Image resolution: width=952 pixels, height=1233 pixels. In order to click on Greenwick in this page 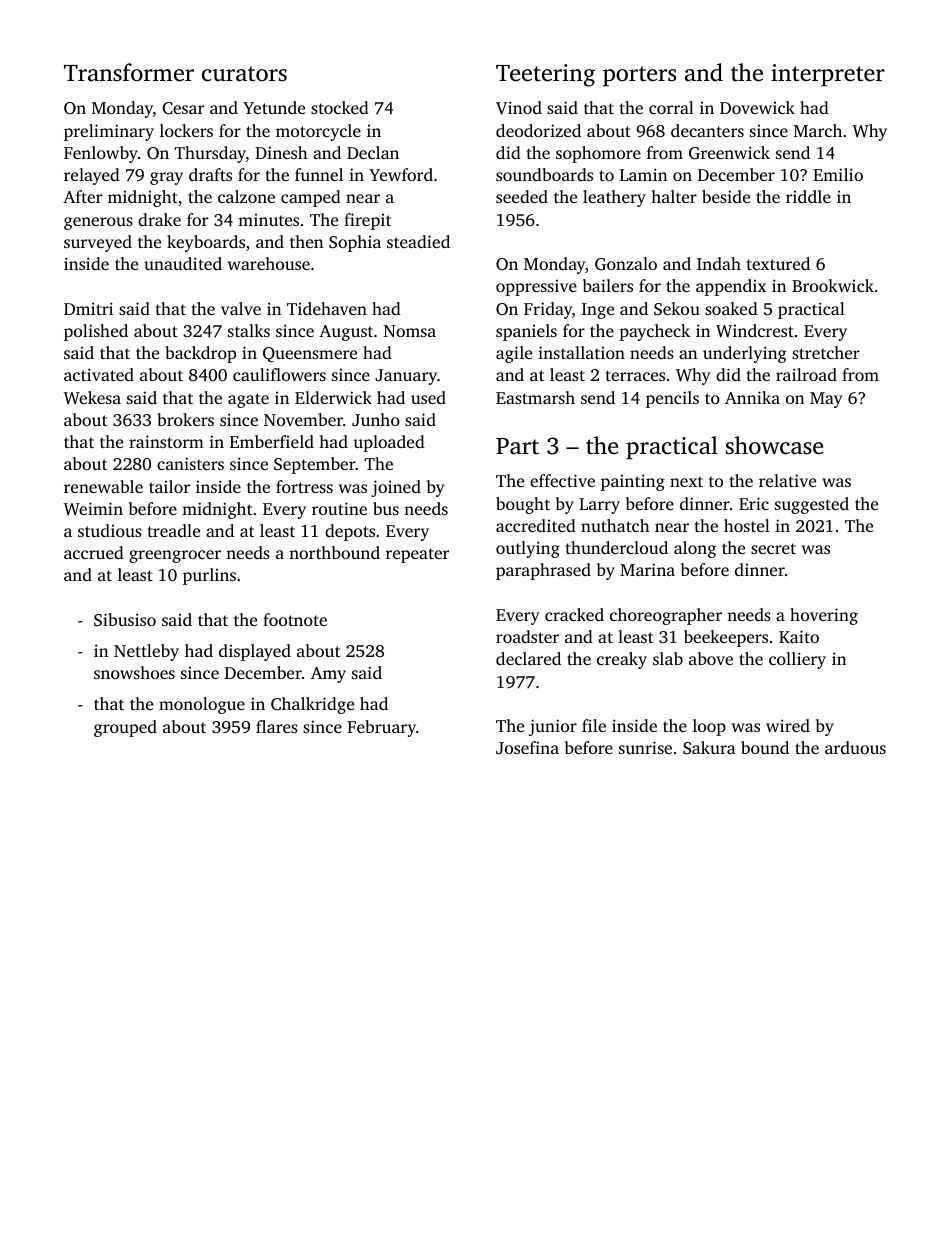, I will do `click(729, 152)`.
